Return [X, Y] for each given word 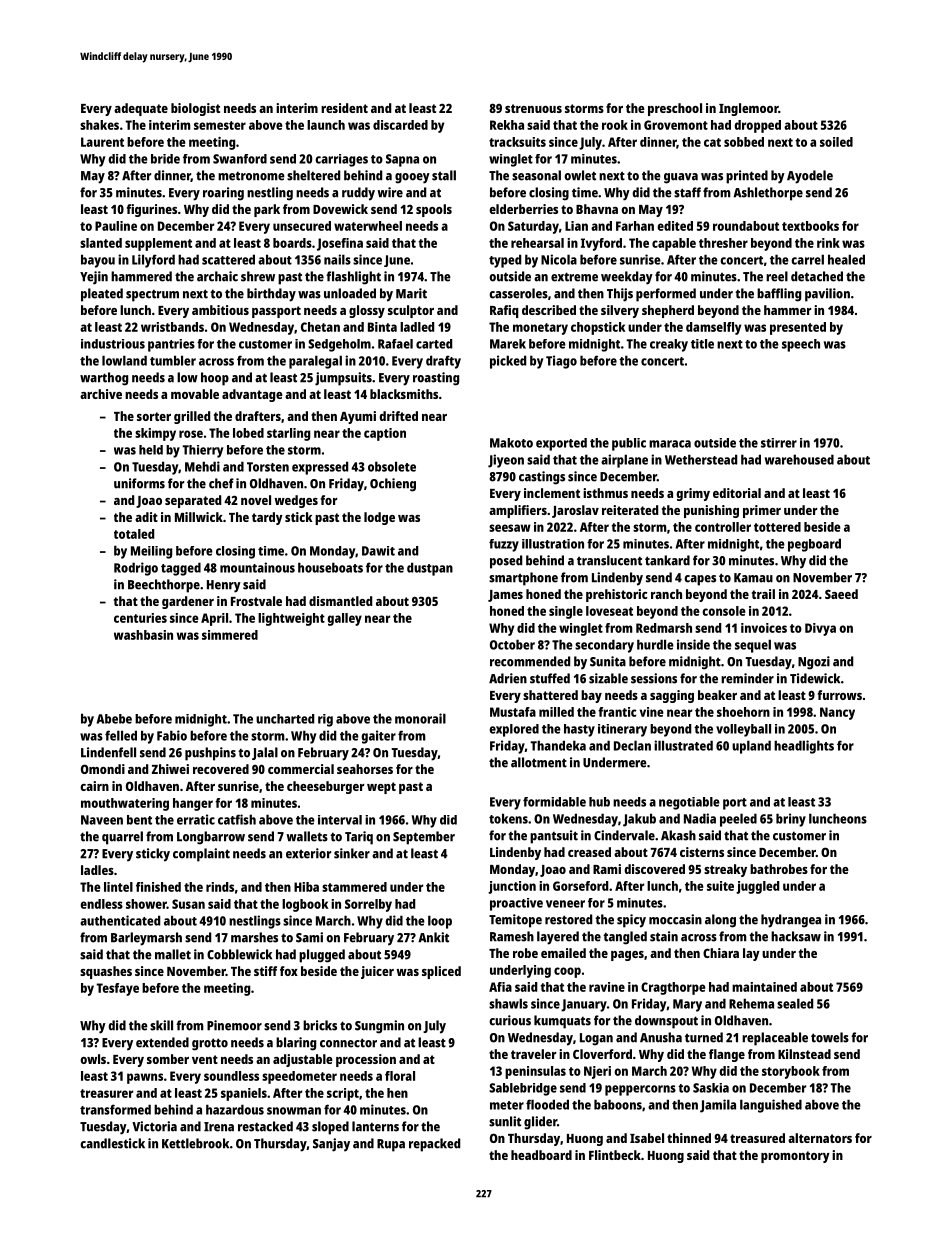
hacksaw [796, 936]
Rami [607, 869]
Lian [576, 226]
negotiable [689, 803]
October [512, 644]
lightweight [291, 619]
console [724, 611]
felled [121, 735]
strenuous [533, 108]
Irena [219, 1127]
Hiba [306, 887]
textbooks [810, 226]
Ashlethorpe [768, 194]
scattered [228, 259]
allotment [539, 762]
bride [165, 159]
